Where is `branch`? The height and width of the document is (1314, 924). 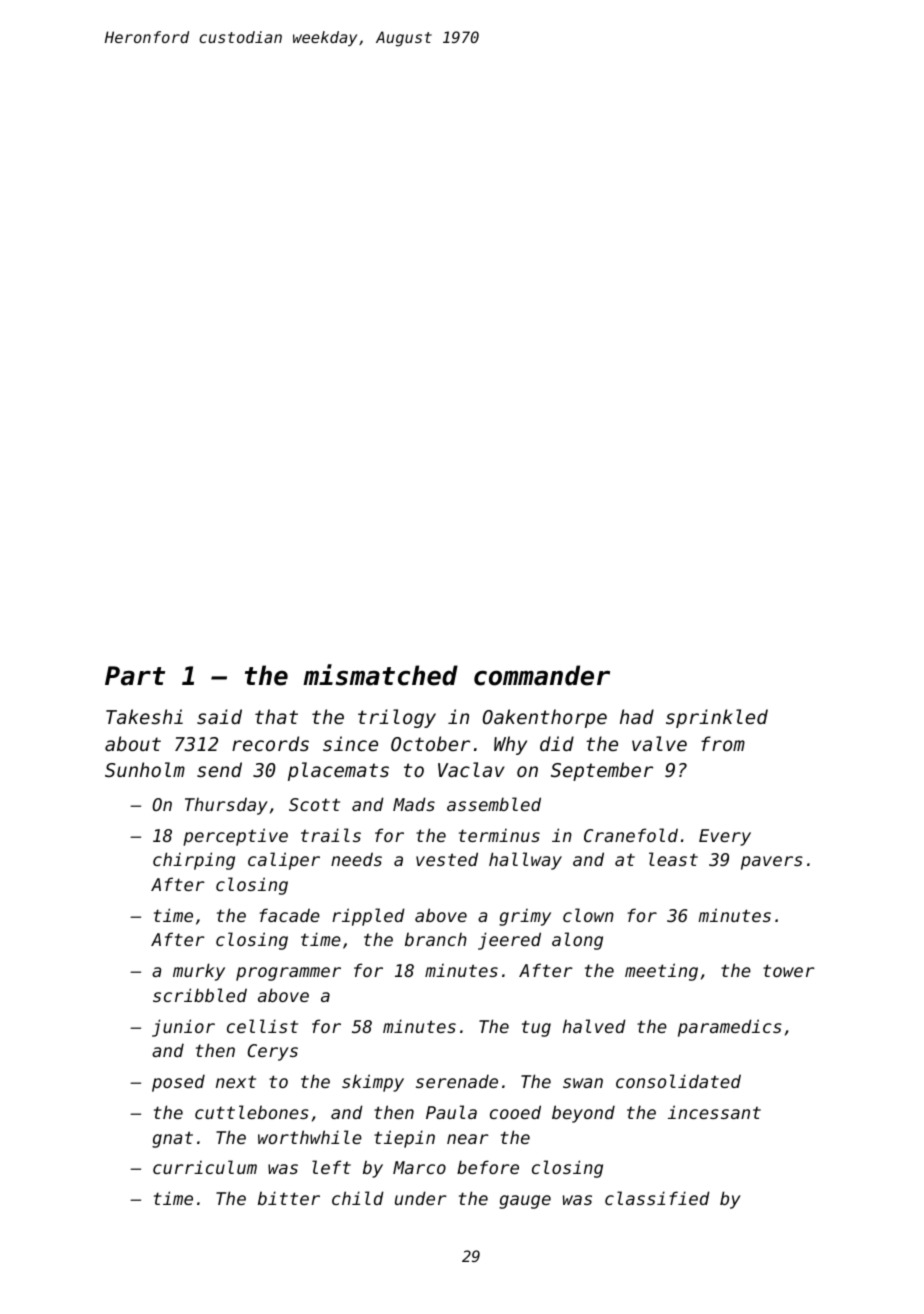 branch is located at coordinates (436, 939).
